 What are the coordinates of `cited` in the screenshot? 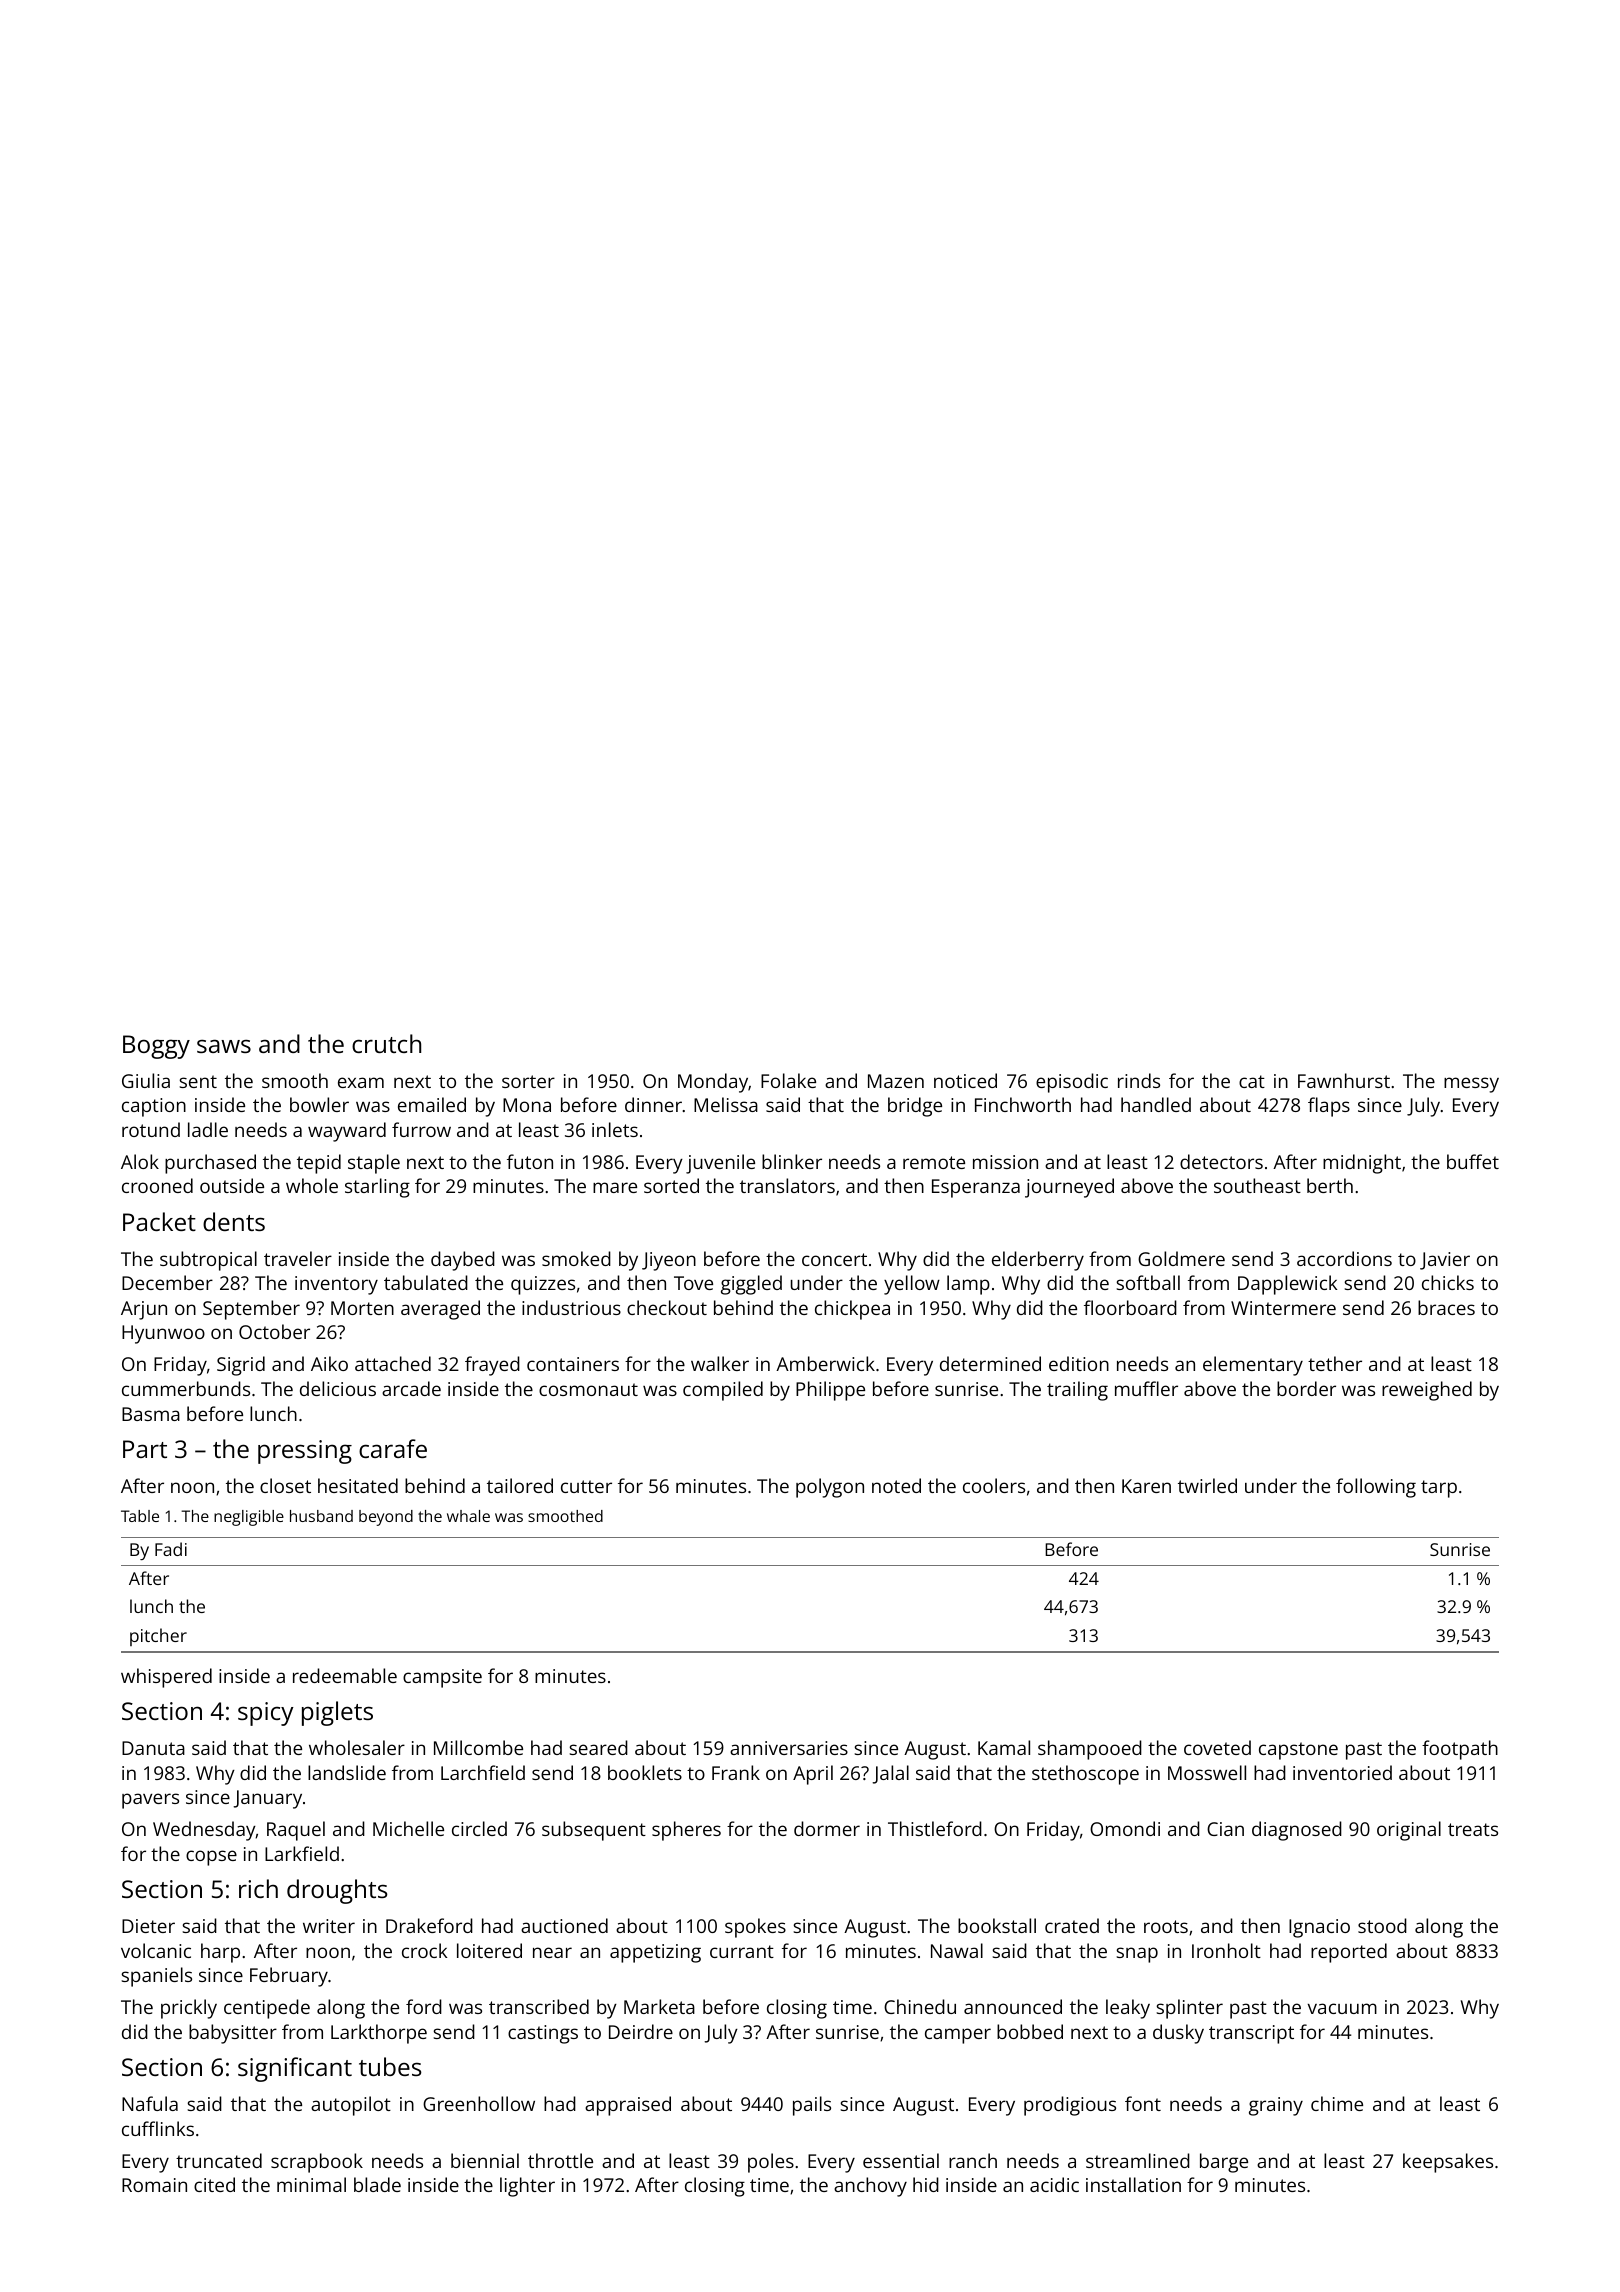 It's located at (214, 2184).
